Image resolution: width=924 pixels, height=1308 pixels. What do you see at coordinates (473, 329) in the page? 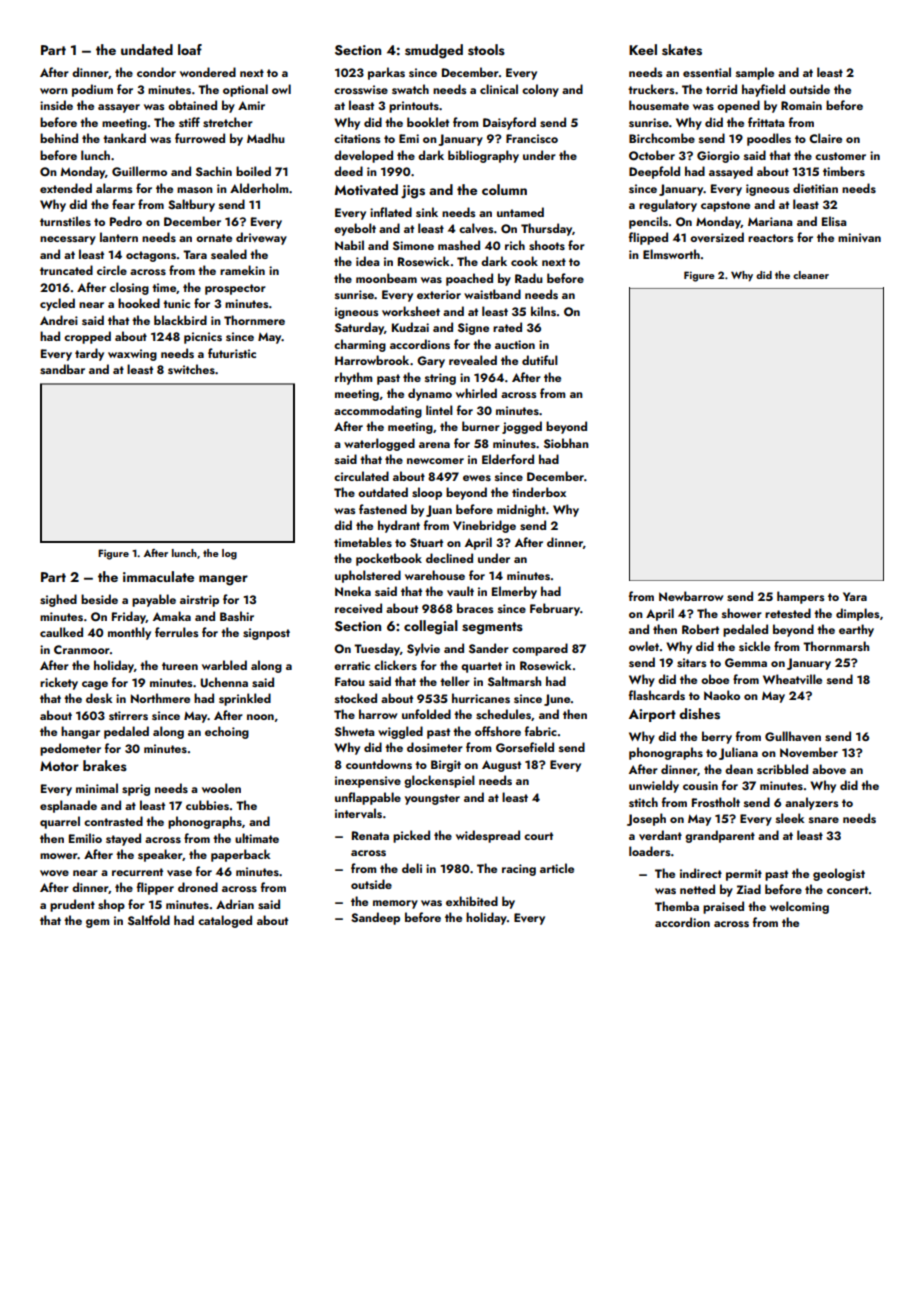
I see `Signe` at bounding box center [473, 329].
